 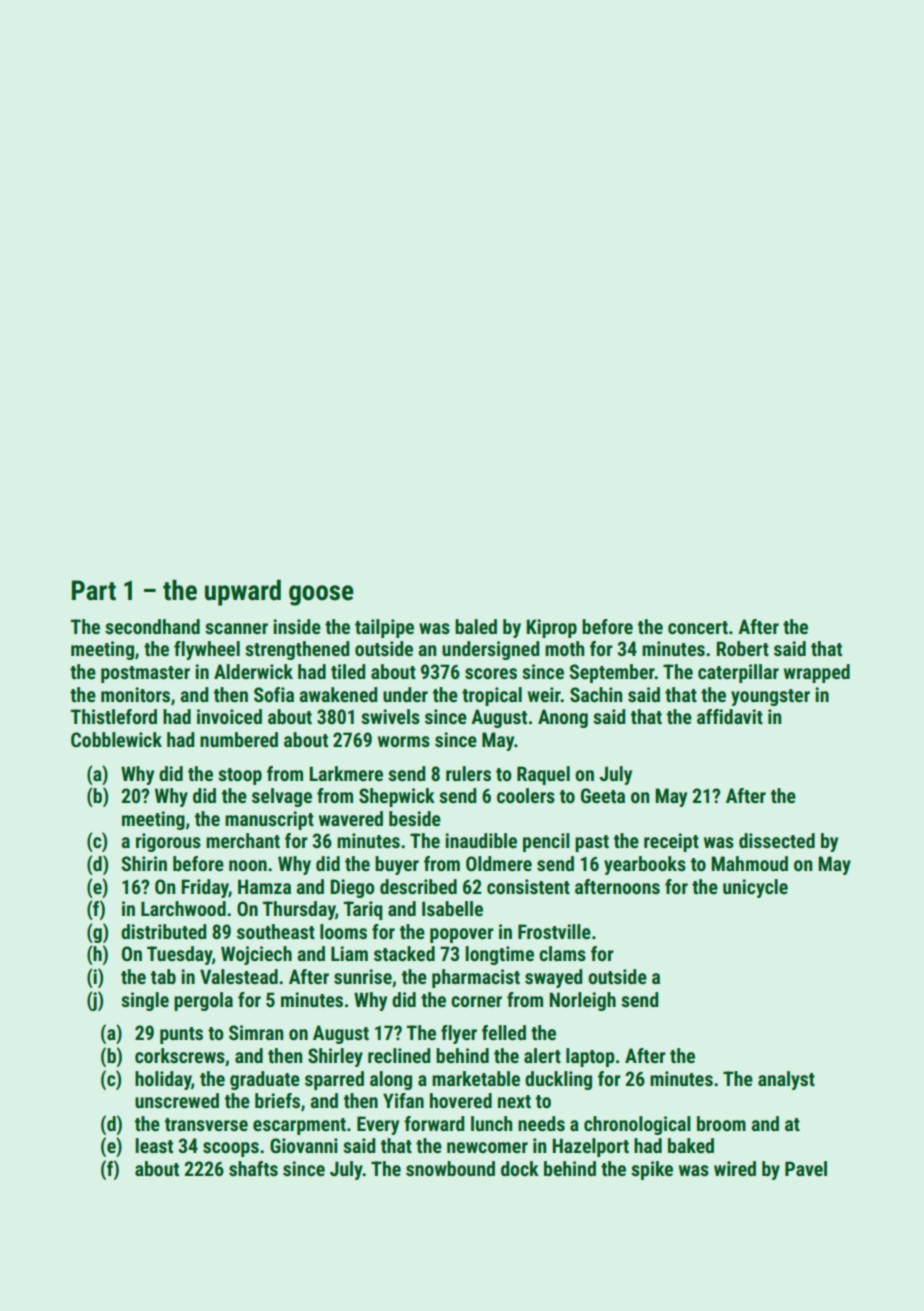 I want to click on single, so click(x=145, y=1001).
